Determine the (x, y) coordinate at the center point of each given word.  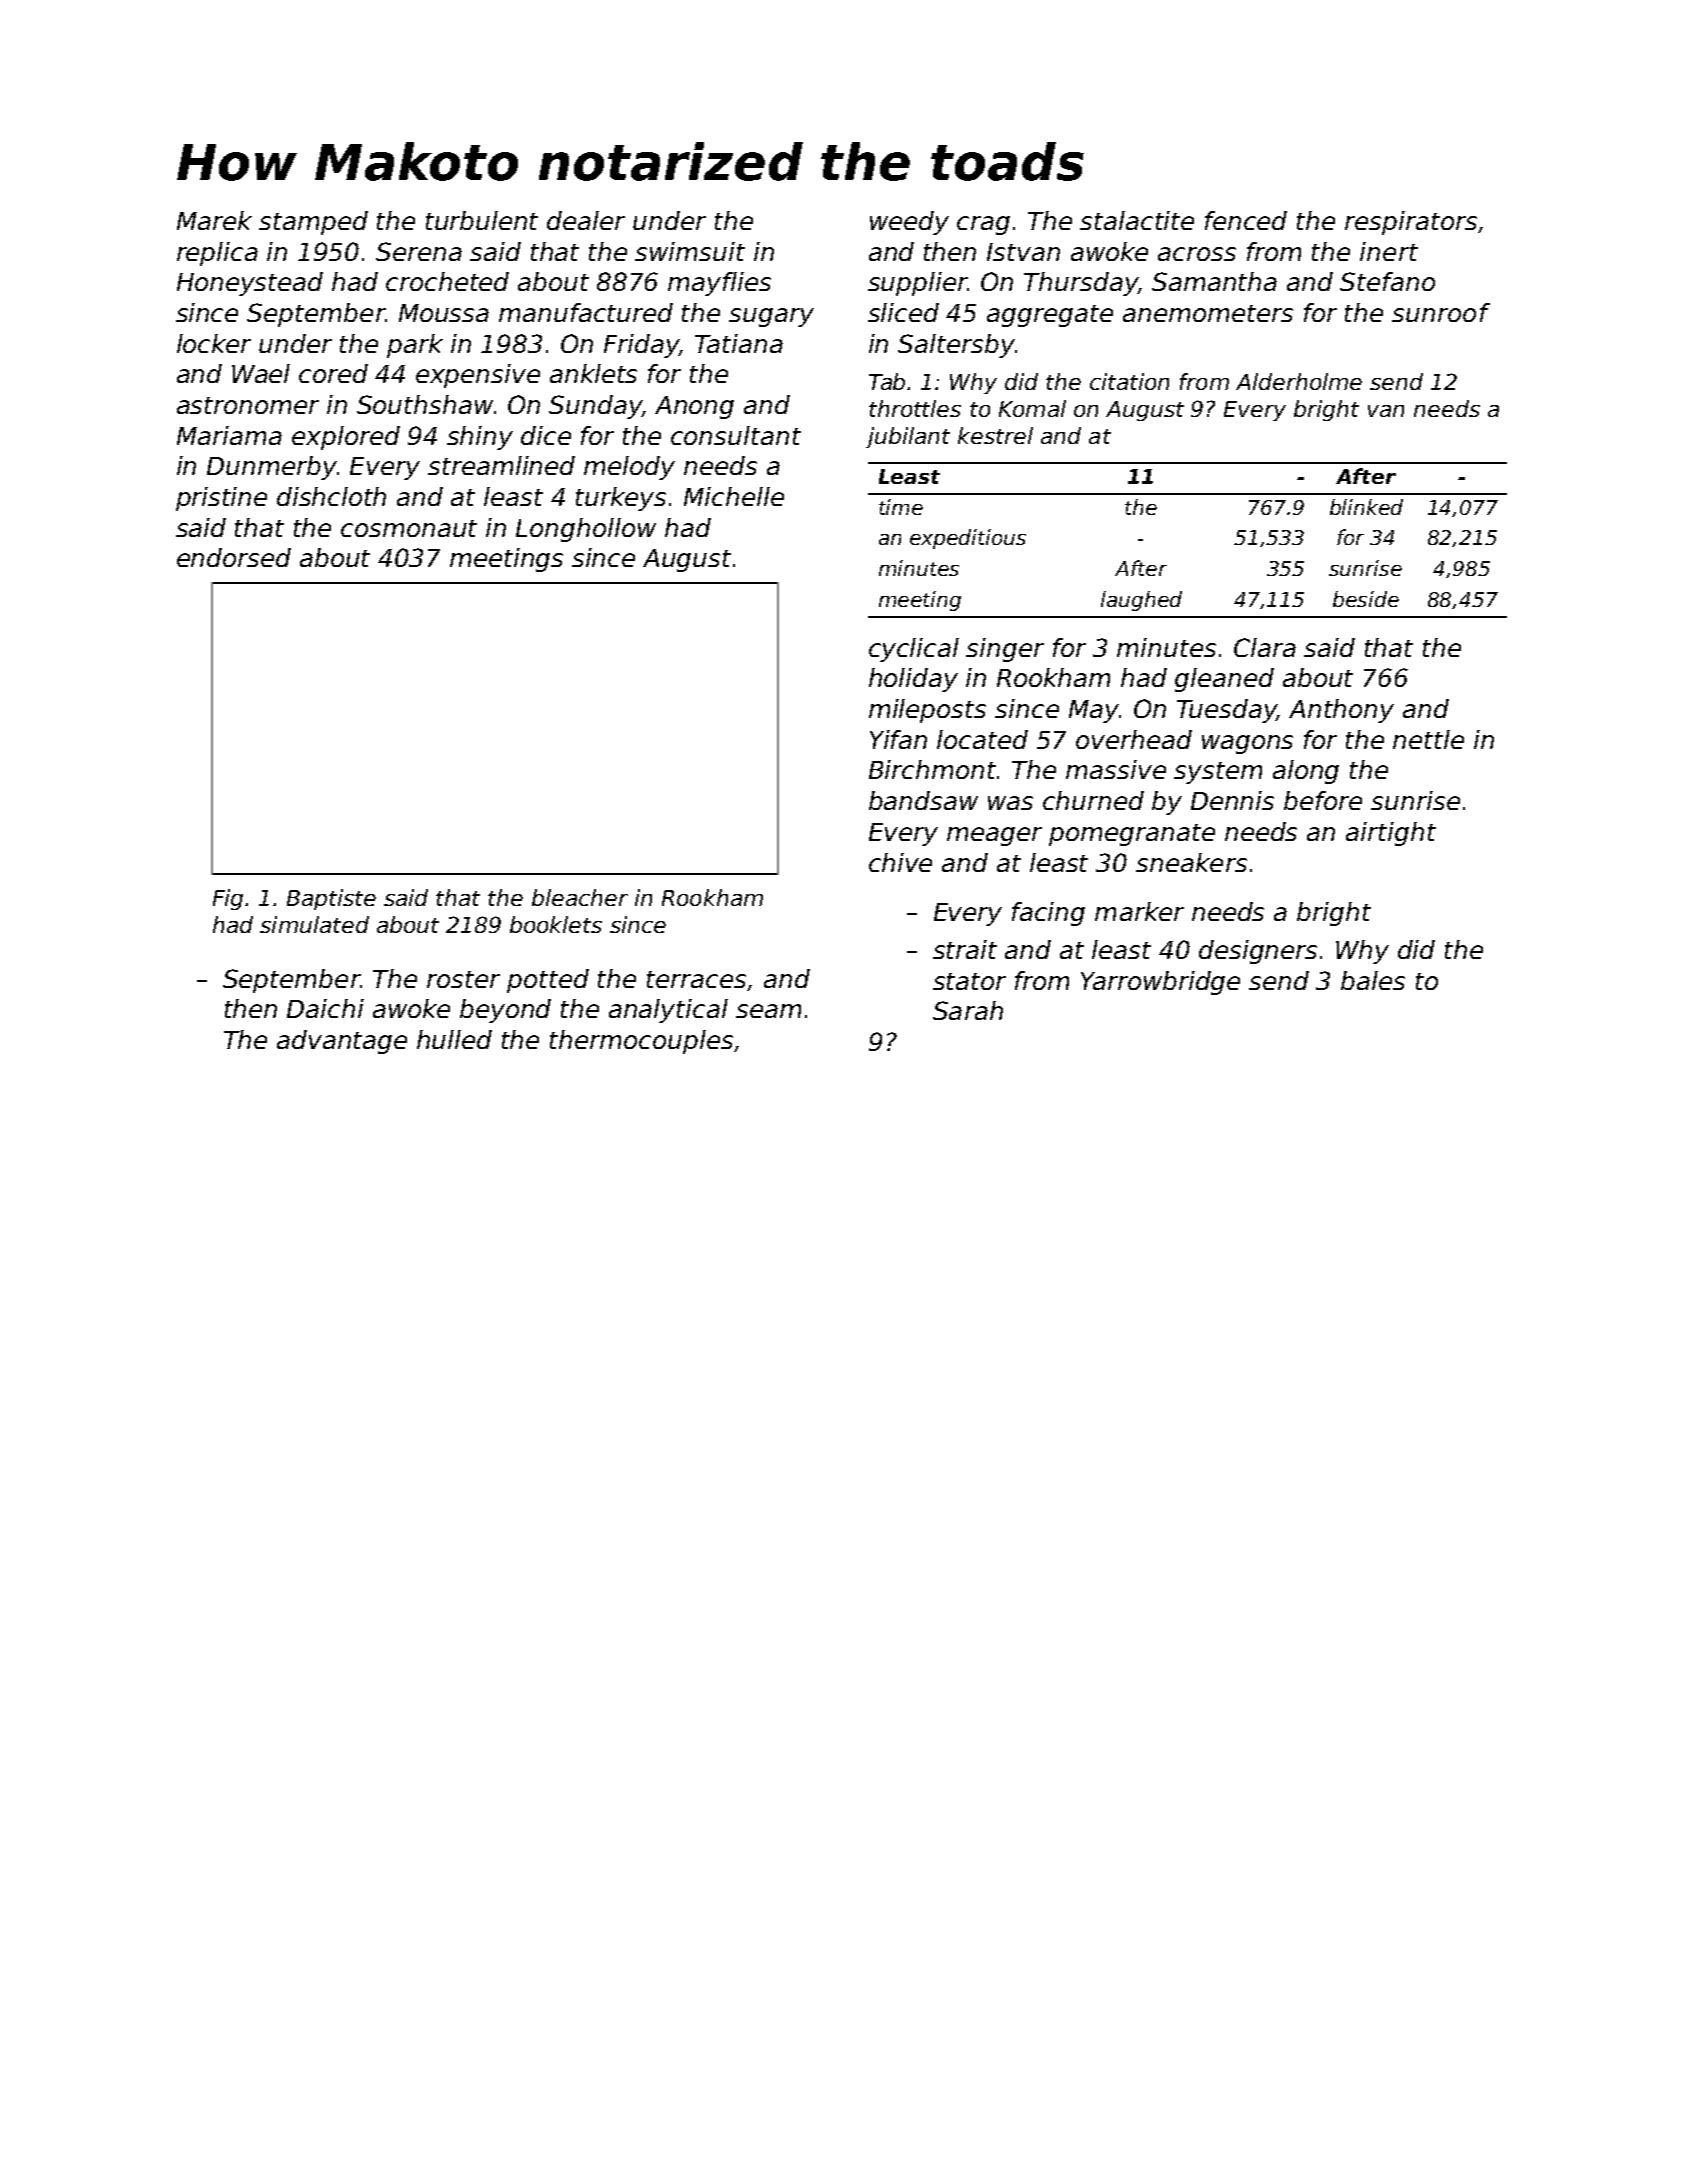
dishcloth (331, 496)
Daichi (325, 1008)
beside (1366, 599)
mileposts (927, 711)
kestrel (995, 435)
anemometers (1208, 313)
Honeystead (250, 284)
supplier (918, 284)
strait (965, 949)
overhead (1134, 739)
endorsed (234, 557)
